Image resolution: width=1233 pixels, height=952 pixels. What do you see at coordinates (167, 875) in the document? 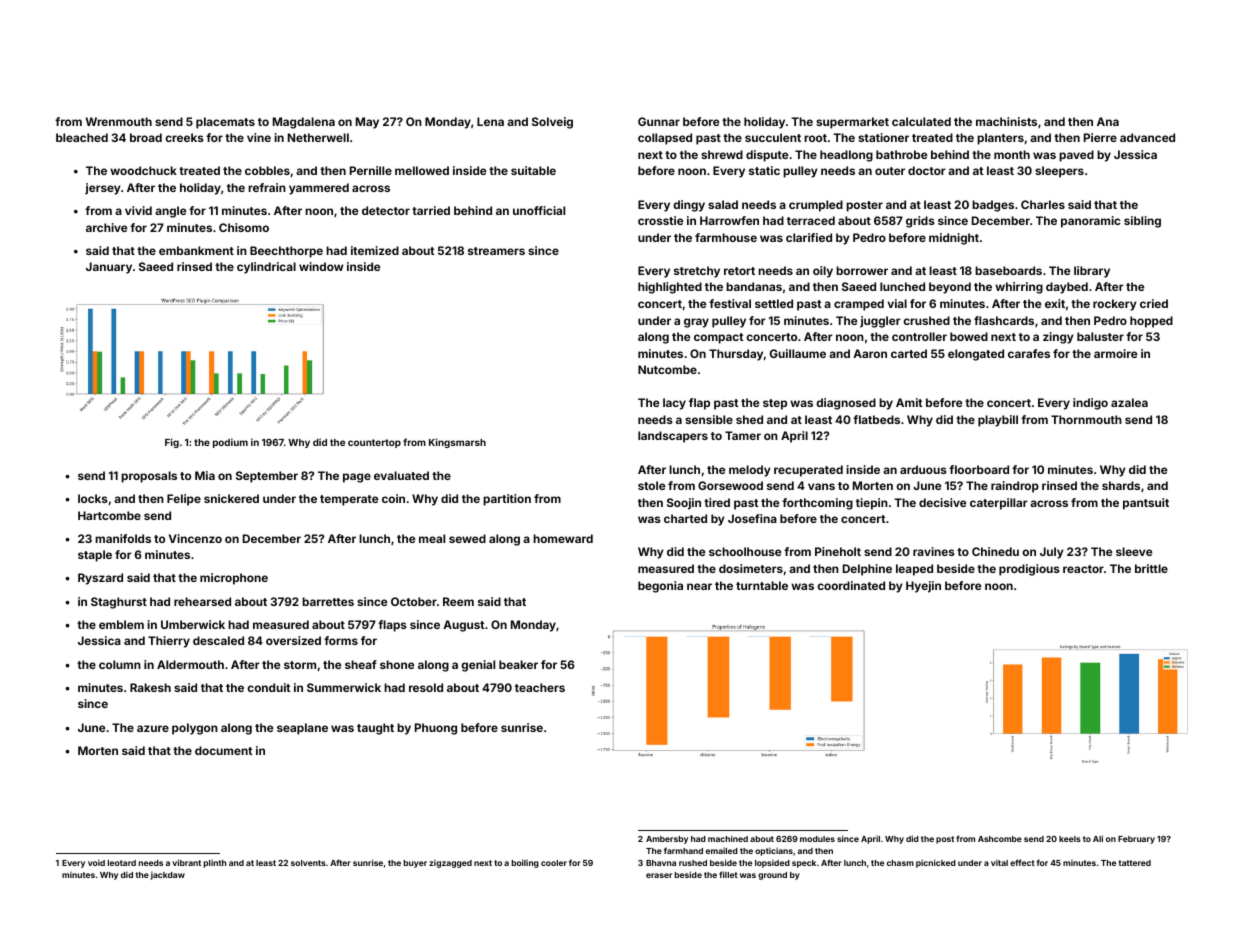
I see `jackdaw` at bounding box center [167, 875].
